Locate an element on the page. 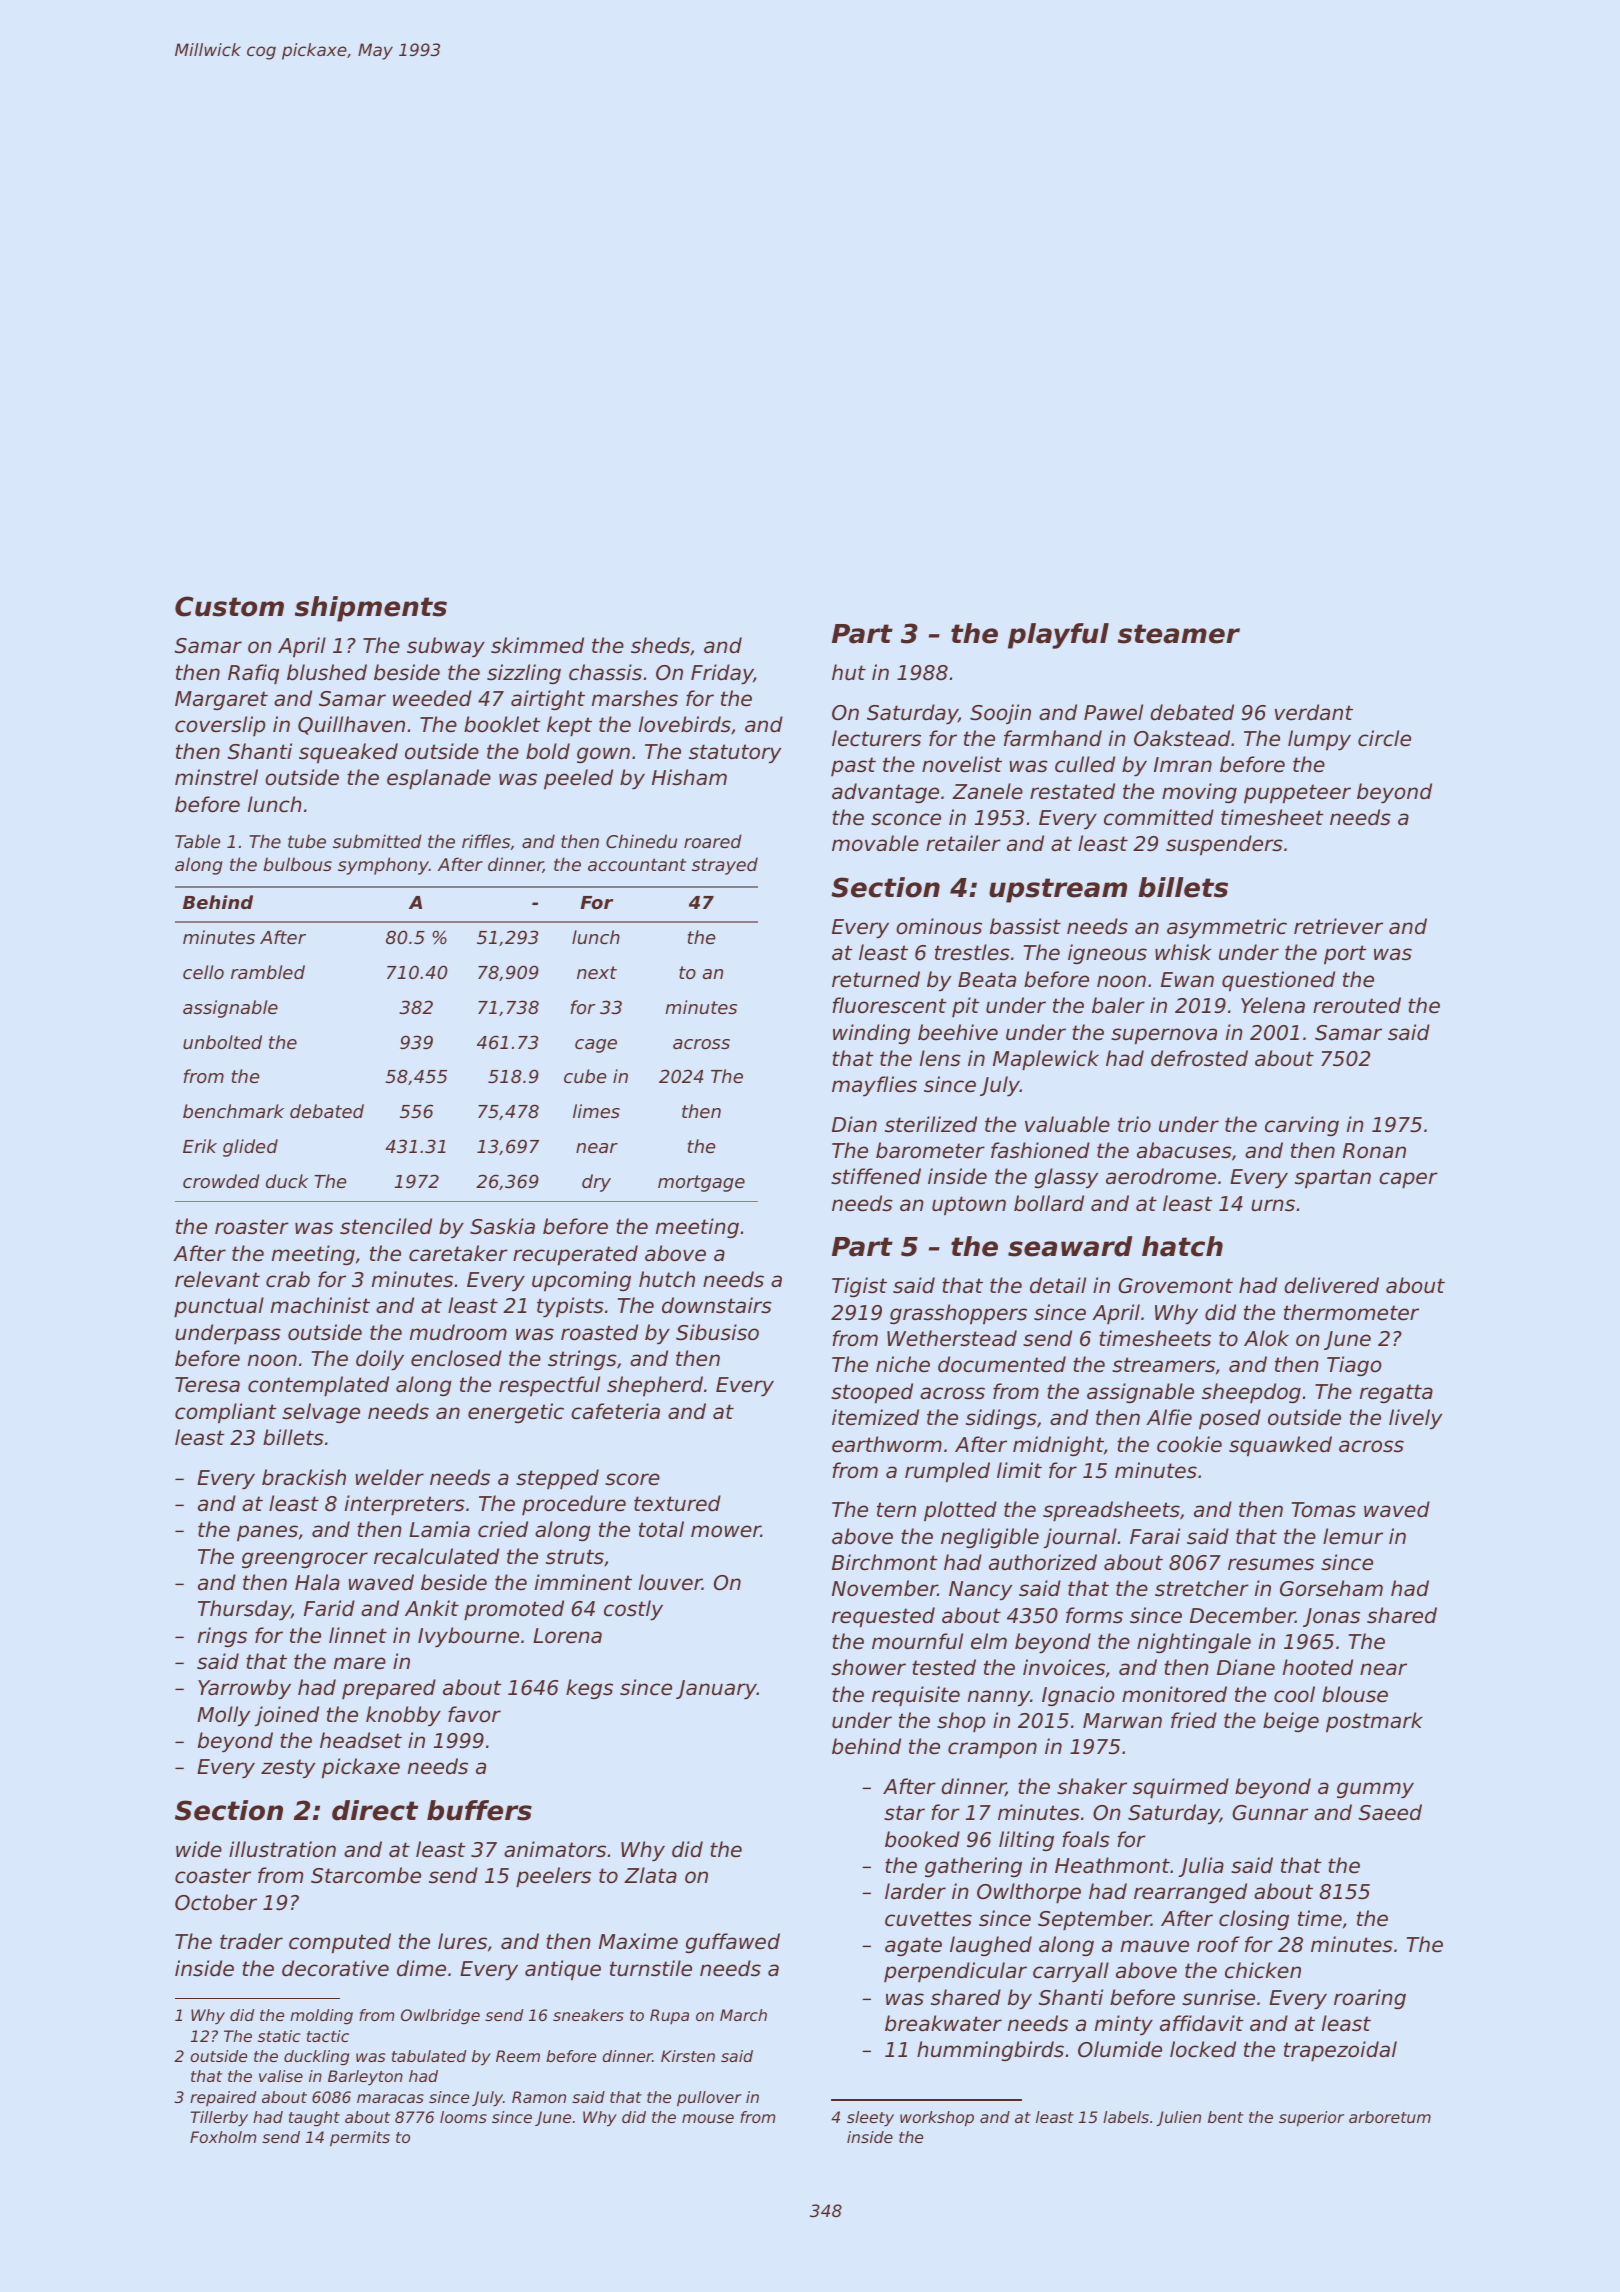  returned is located at coordinates (876, 979).
